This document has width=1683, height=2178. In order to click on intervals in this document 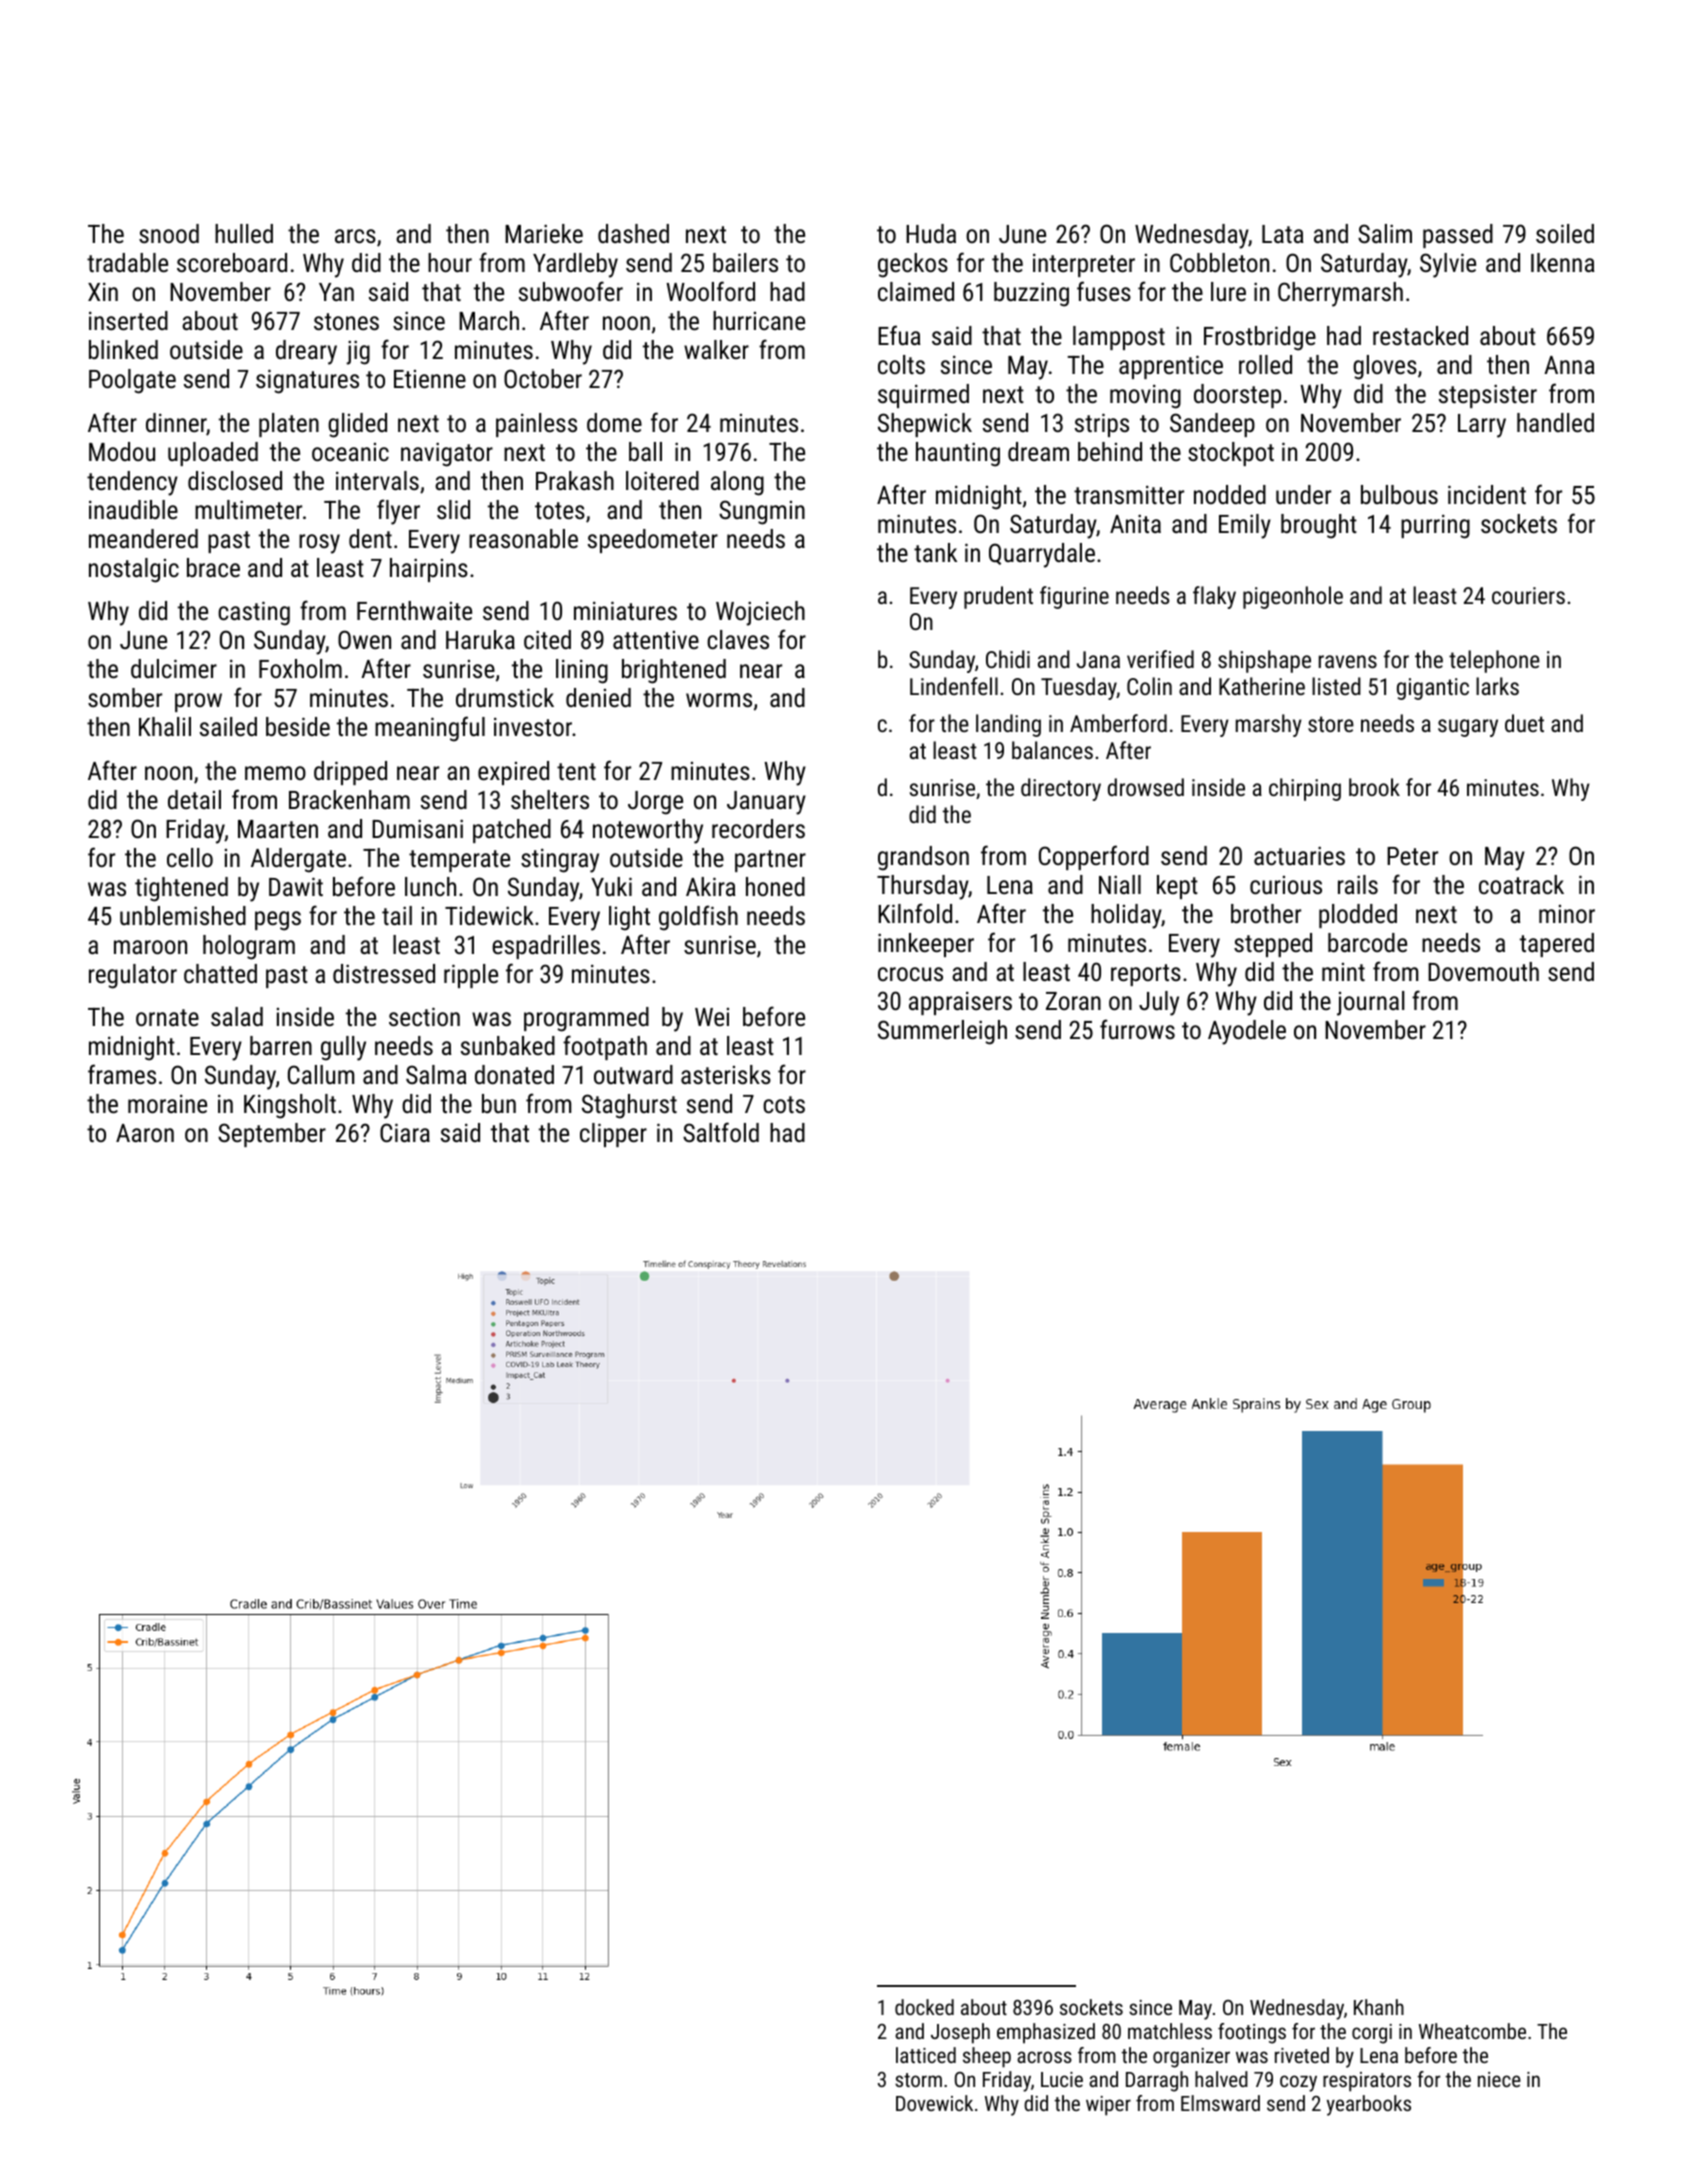, I will do `click(377, 480)`.
